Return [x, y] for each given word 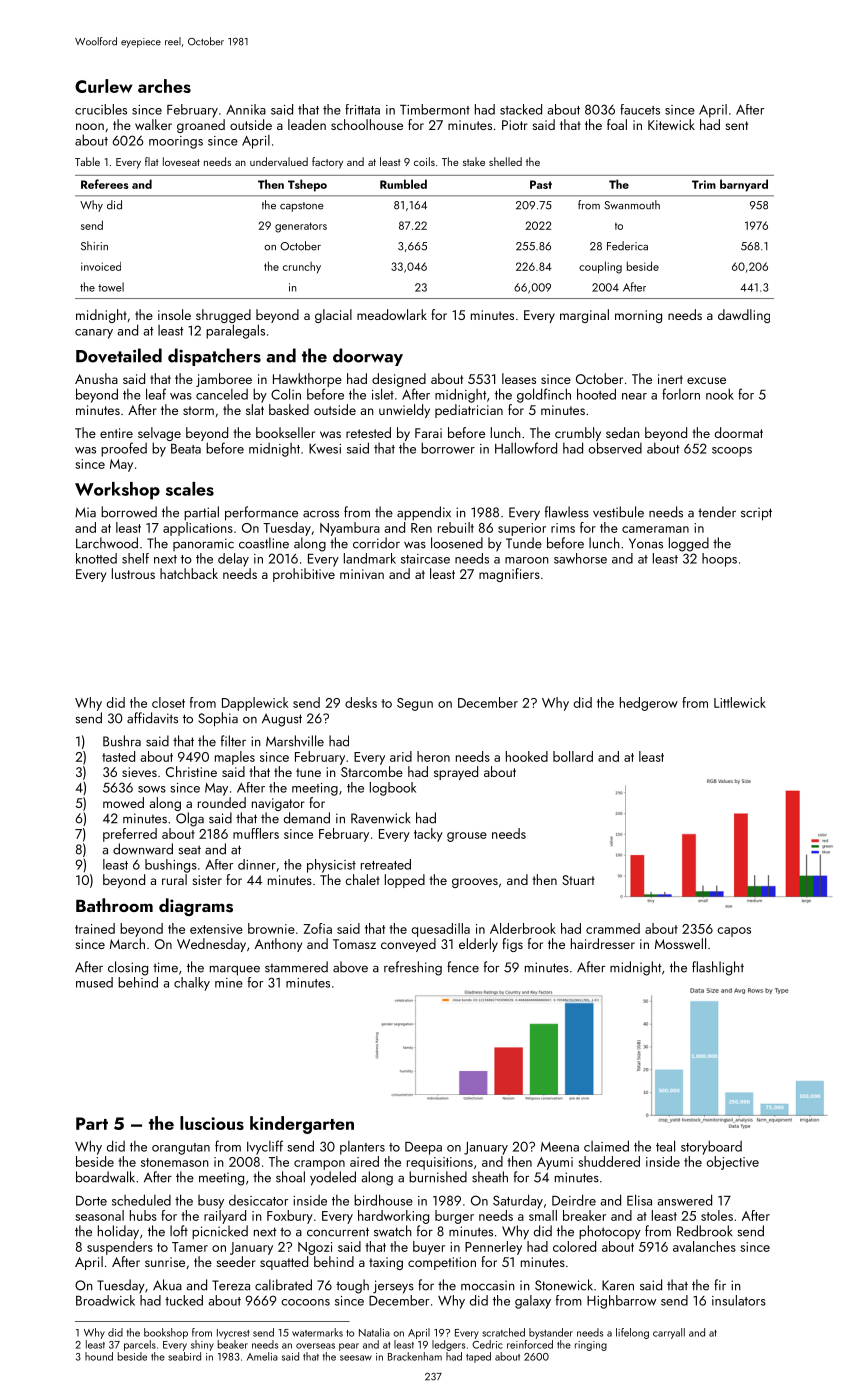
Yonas [646, 543]
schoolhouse [367, 124]
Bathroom [114, 905]
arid [401, 756]
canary [94, 334]
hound [99, 1356]
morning [638, 316]
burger [454, 1217]
